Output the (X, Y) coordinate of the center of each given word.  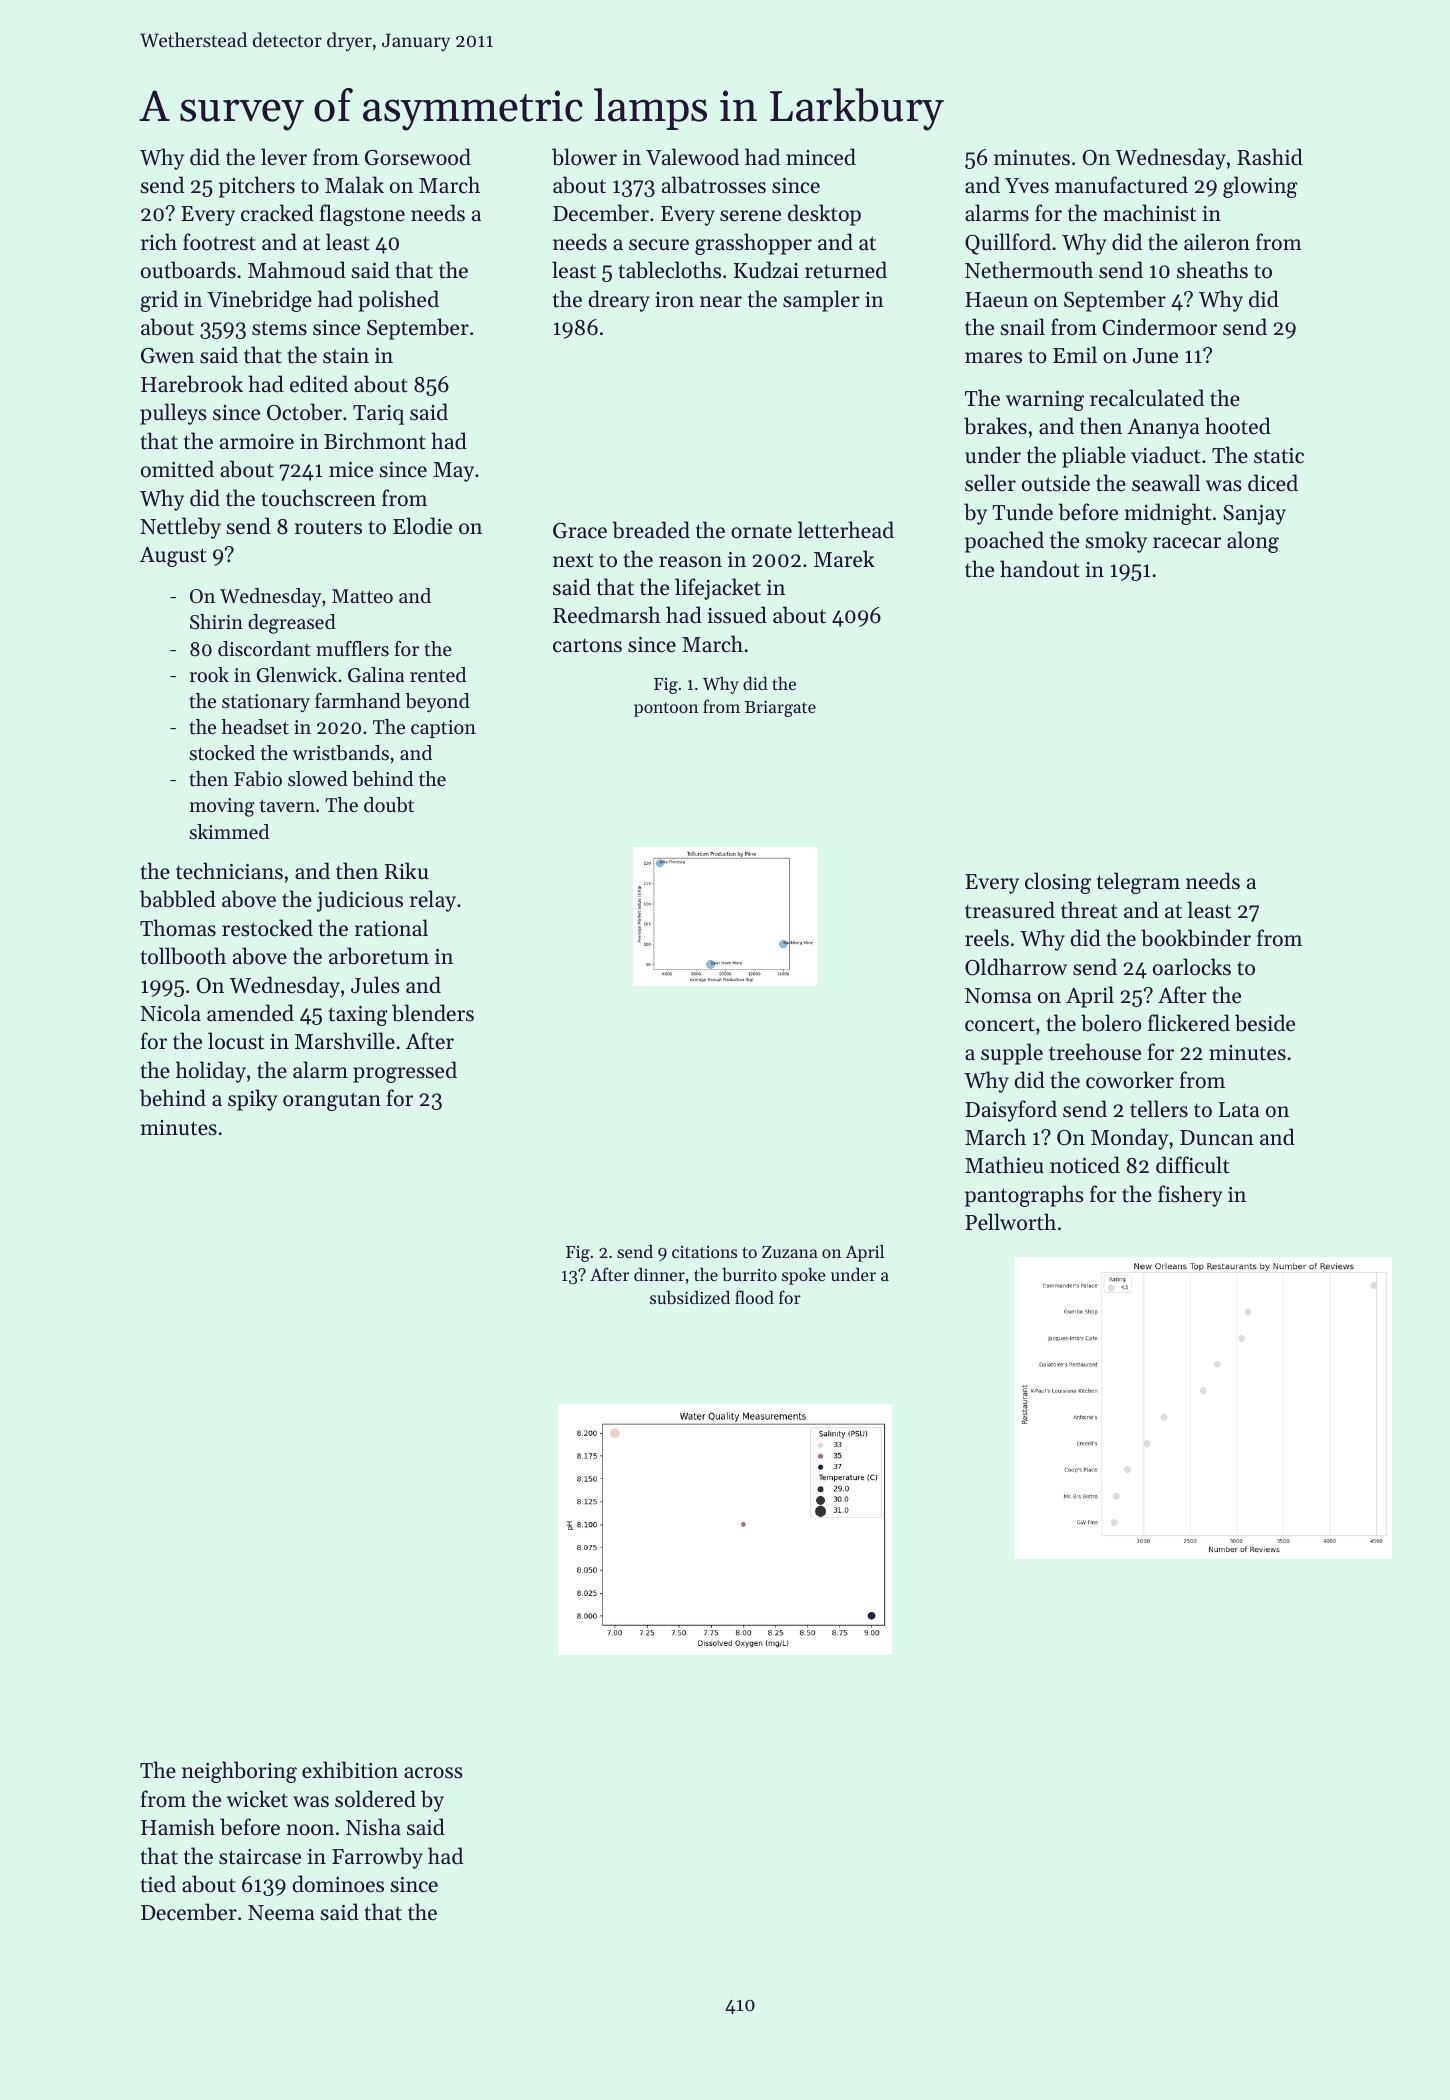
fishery (1190, 1196)
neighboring (239, 1772)
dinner (659, 1274)
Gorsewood (418, 157)
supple (1012, 1054)
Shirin (216, 622)
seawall (1166, 483)
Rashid (1270, 157)
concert (1000, 1024)
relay (433, 901)
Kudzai (766, 270)
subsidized (690, 1297)
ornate (761, 531)
